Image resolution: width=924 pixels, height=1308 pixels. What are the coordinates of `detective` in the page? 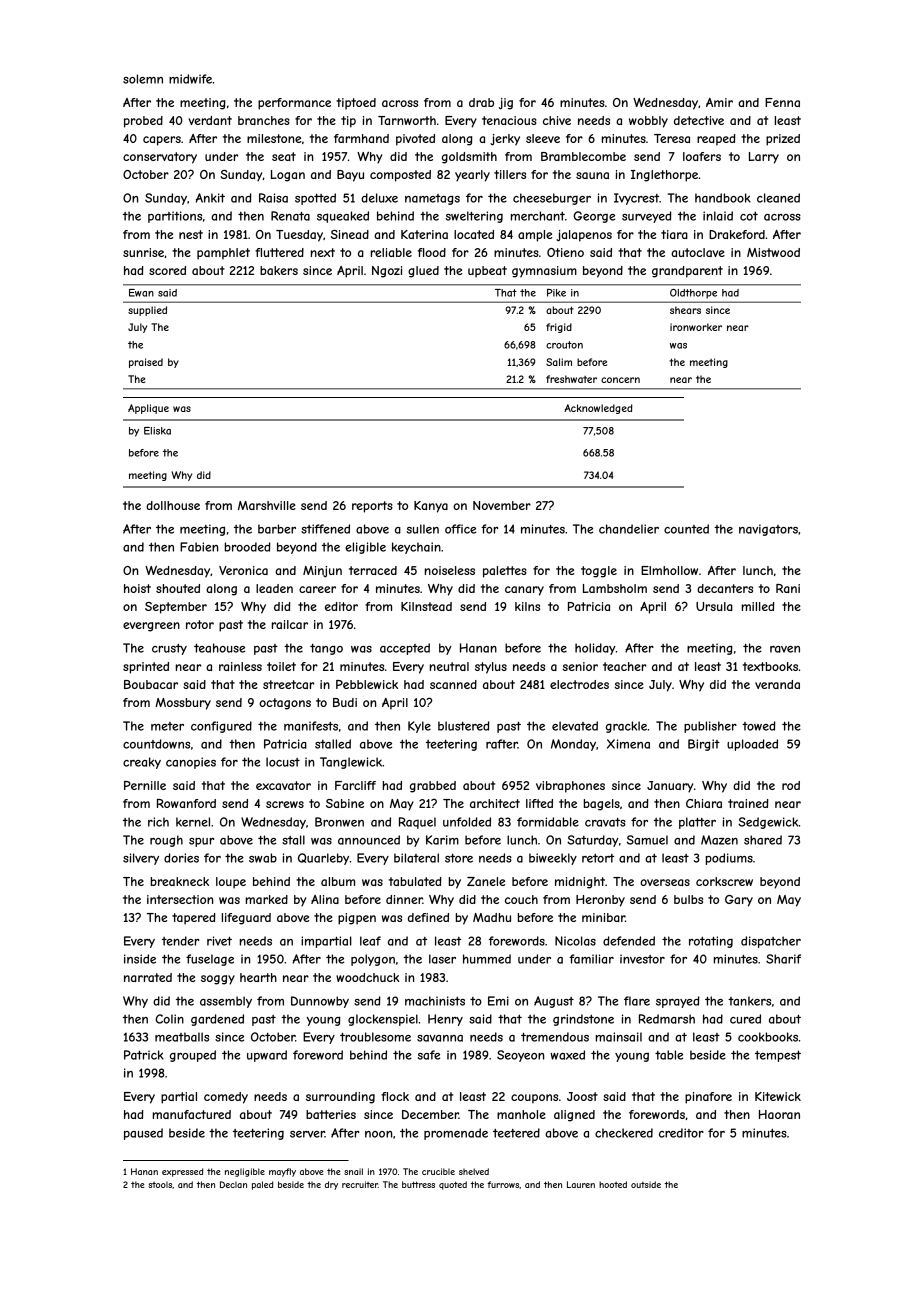 It's located at (699, 120).
